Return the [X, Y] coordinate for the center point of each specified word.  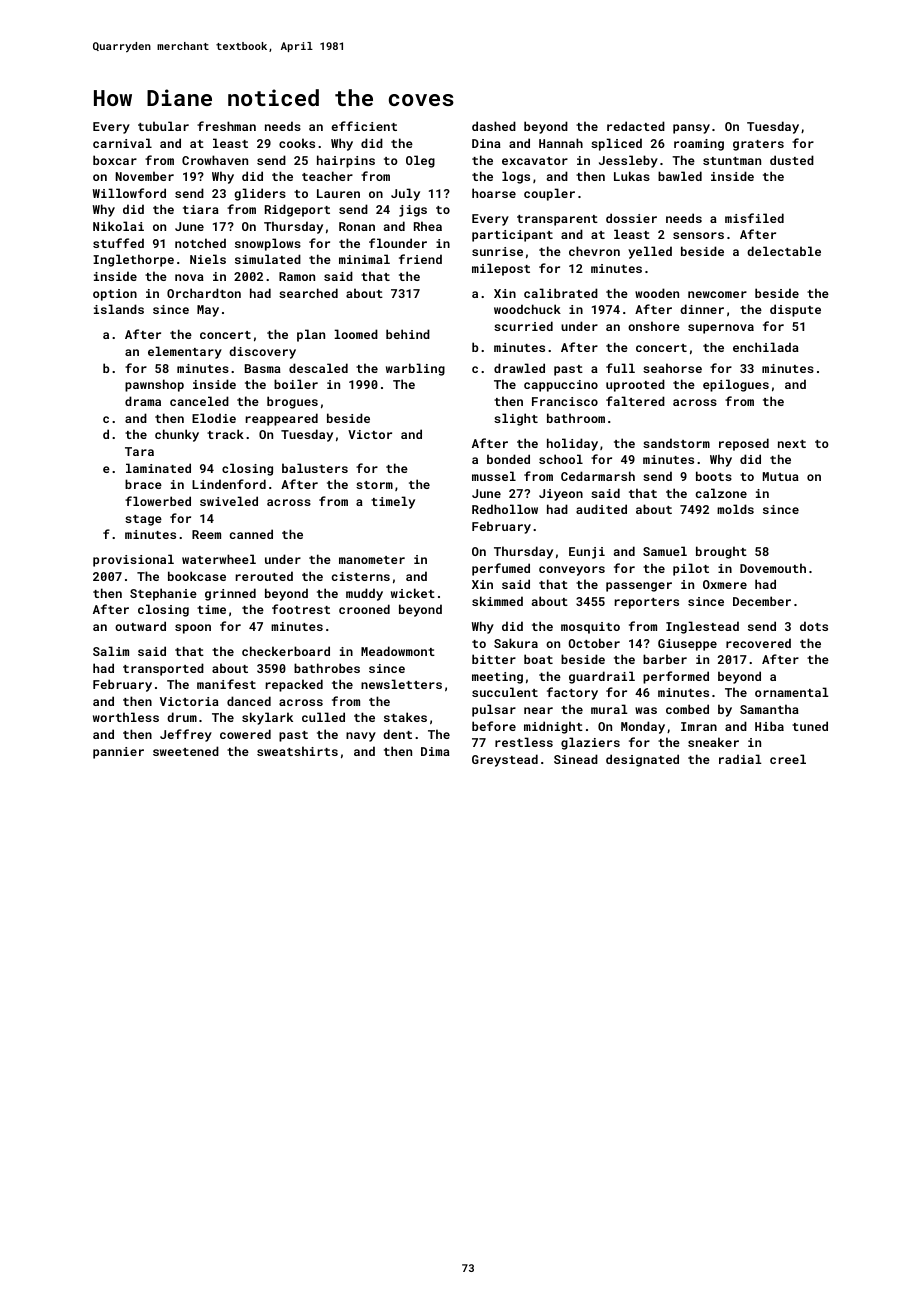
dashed [494, 126]
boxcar [115, 160]
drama [143, 401]
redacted [636, 126]
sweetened [186, 751]
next [792, 444]
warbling [415, 369]
